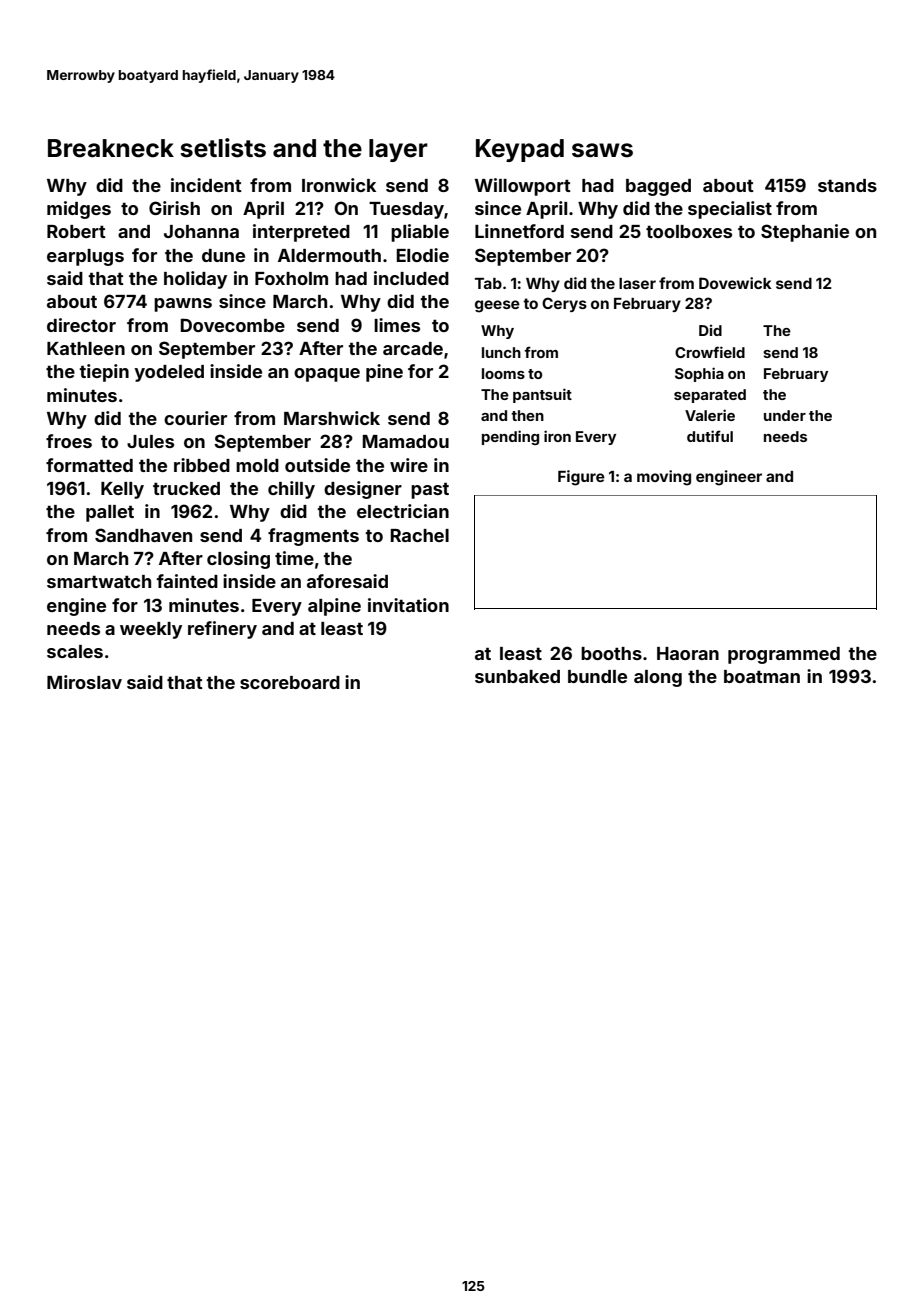 The height and width of the document is (1314, 924). What do you see at coordinates (710, 436) in the document?
I see `dutiful` at bounding box center [710, 436].
